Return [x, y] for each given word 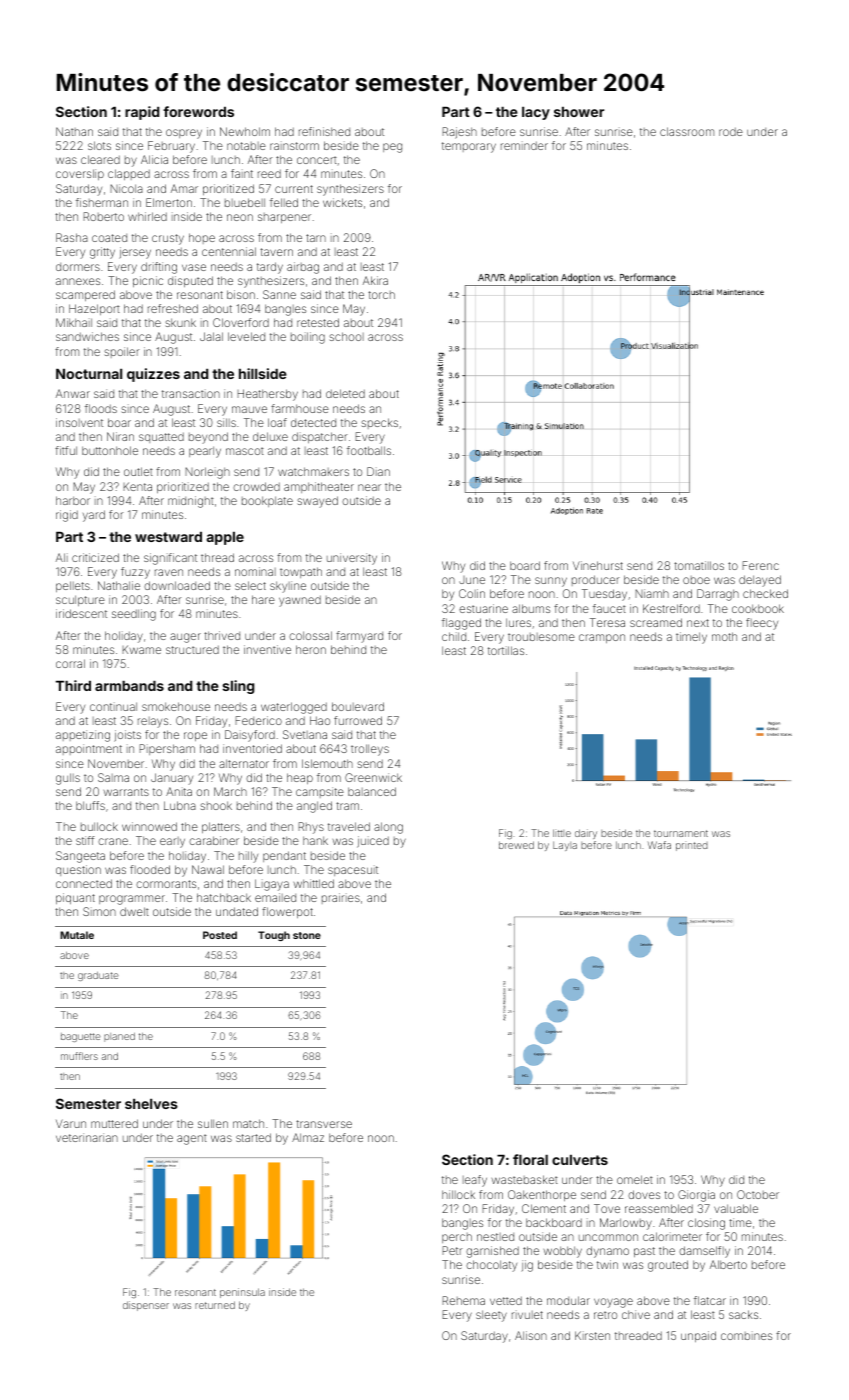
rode [731, 132]
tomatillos [699, 565]
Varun [71, 1123]
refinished [324, 131]
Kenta [137, 486]
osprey [184, 134]
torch [381, 295]
